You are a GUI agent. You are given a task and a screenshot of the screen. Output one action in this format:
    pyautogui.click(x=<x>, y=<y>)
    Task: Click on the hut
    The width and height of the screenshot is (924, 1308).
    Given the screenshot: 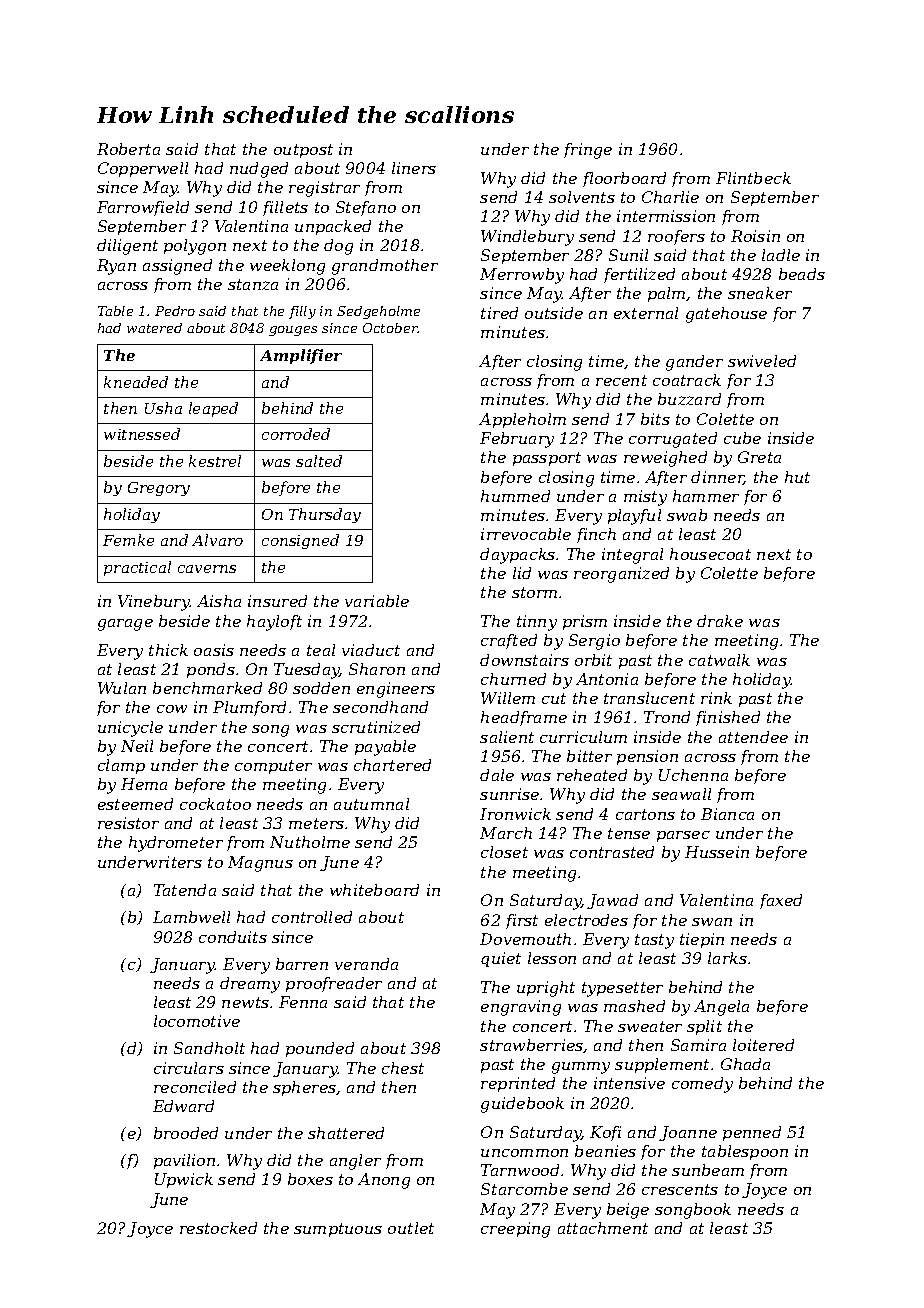 What is the action you would take?
    pyautogui.click(x=797, y=477)
